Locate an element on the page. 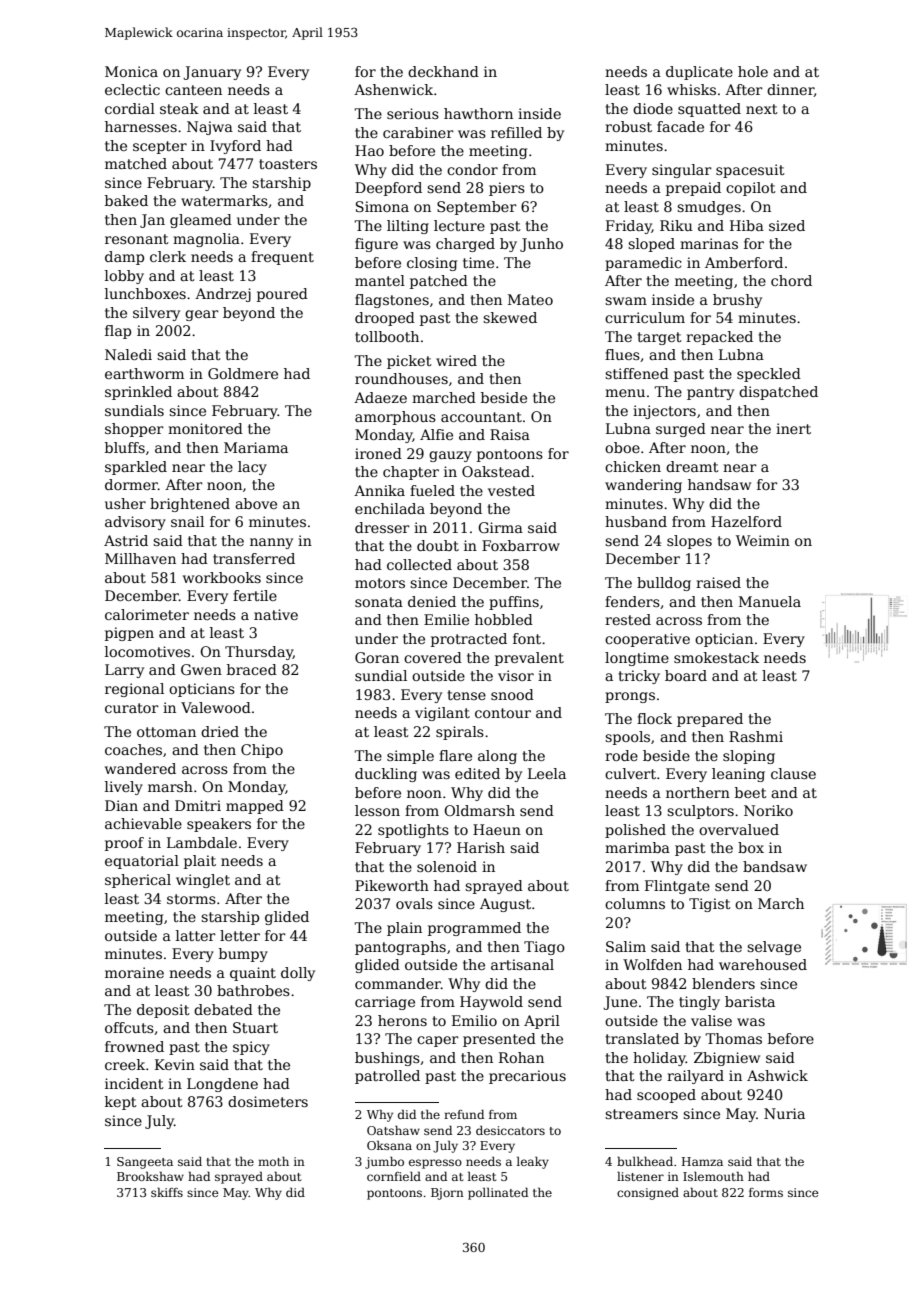  achievable is located at coordinates (143, 823).
